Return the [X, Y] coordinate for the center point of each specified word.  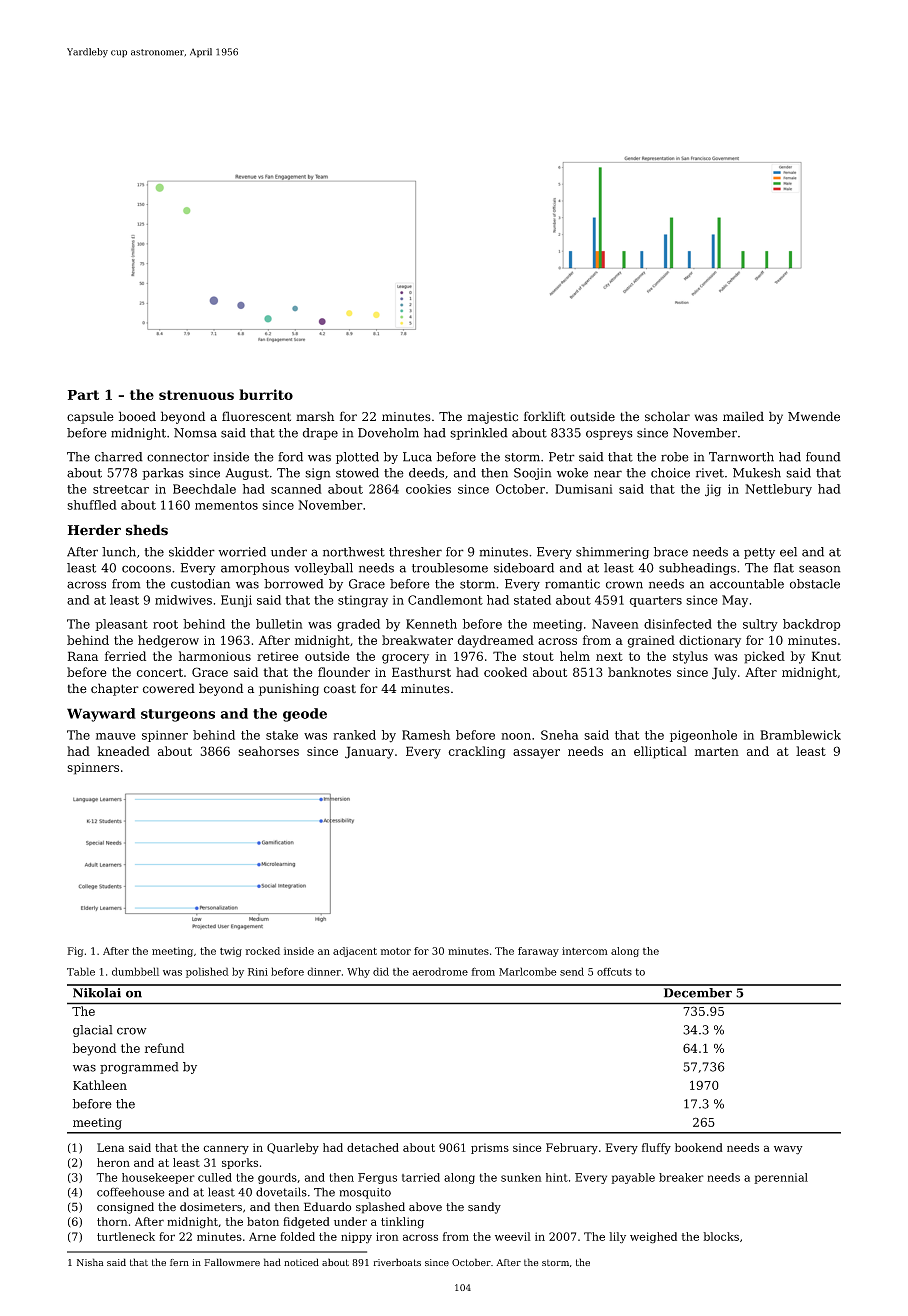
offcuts [614, 972]
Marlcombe [528, 971]
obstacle [815, 584]
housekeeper [158, 1178]
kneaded [123, 751]
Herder [94, 530]
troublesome [450, 568]
